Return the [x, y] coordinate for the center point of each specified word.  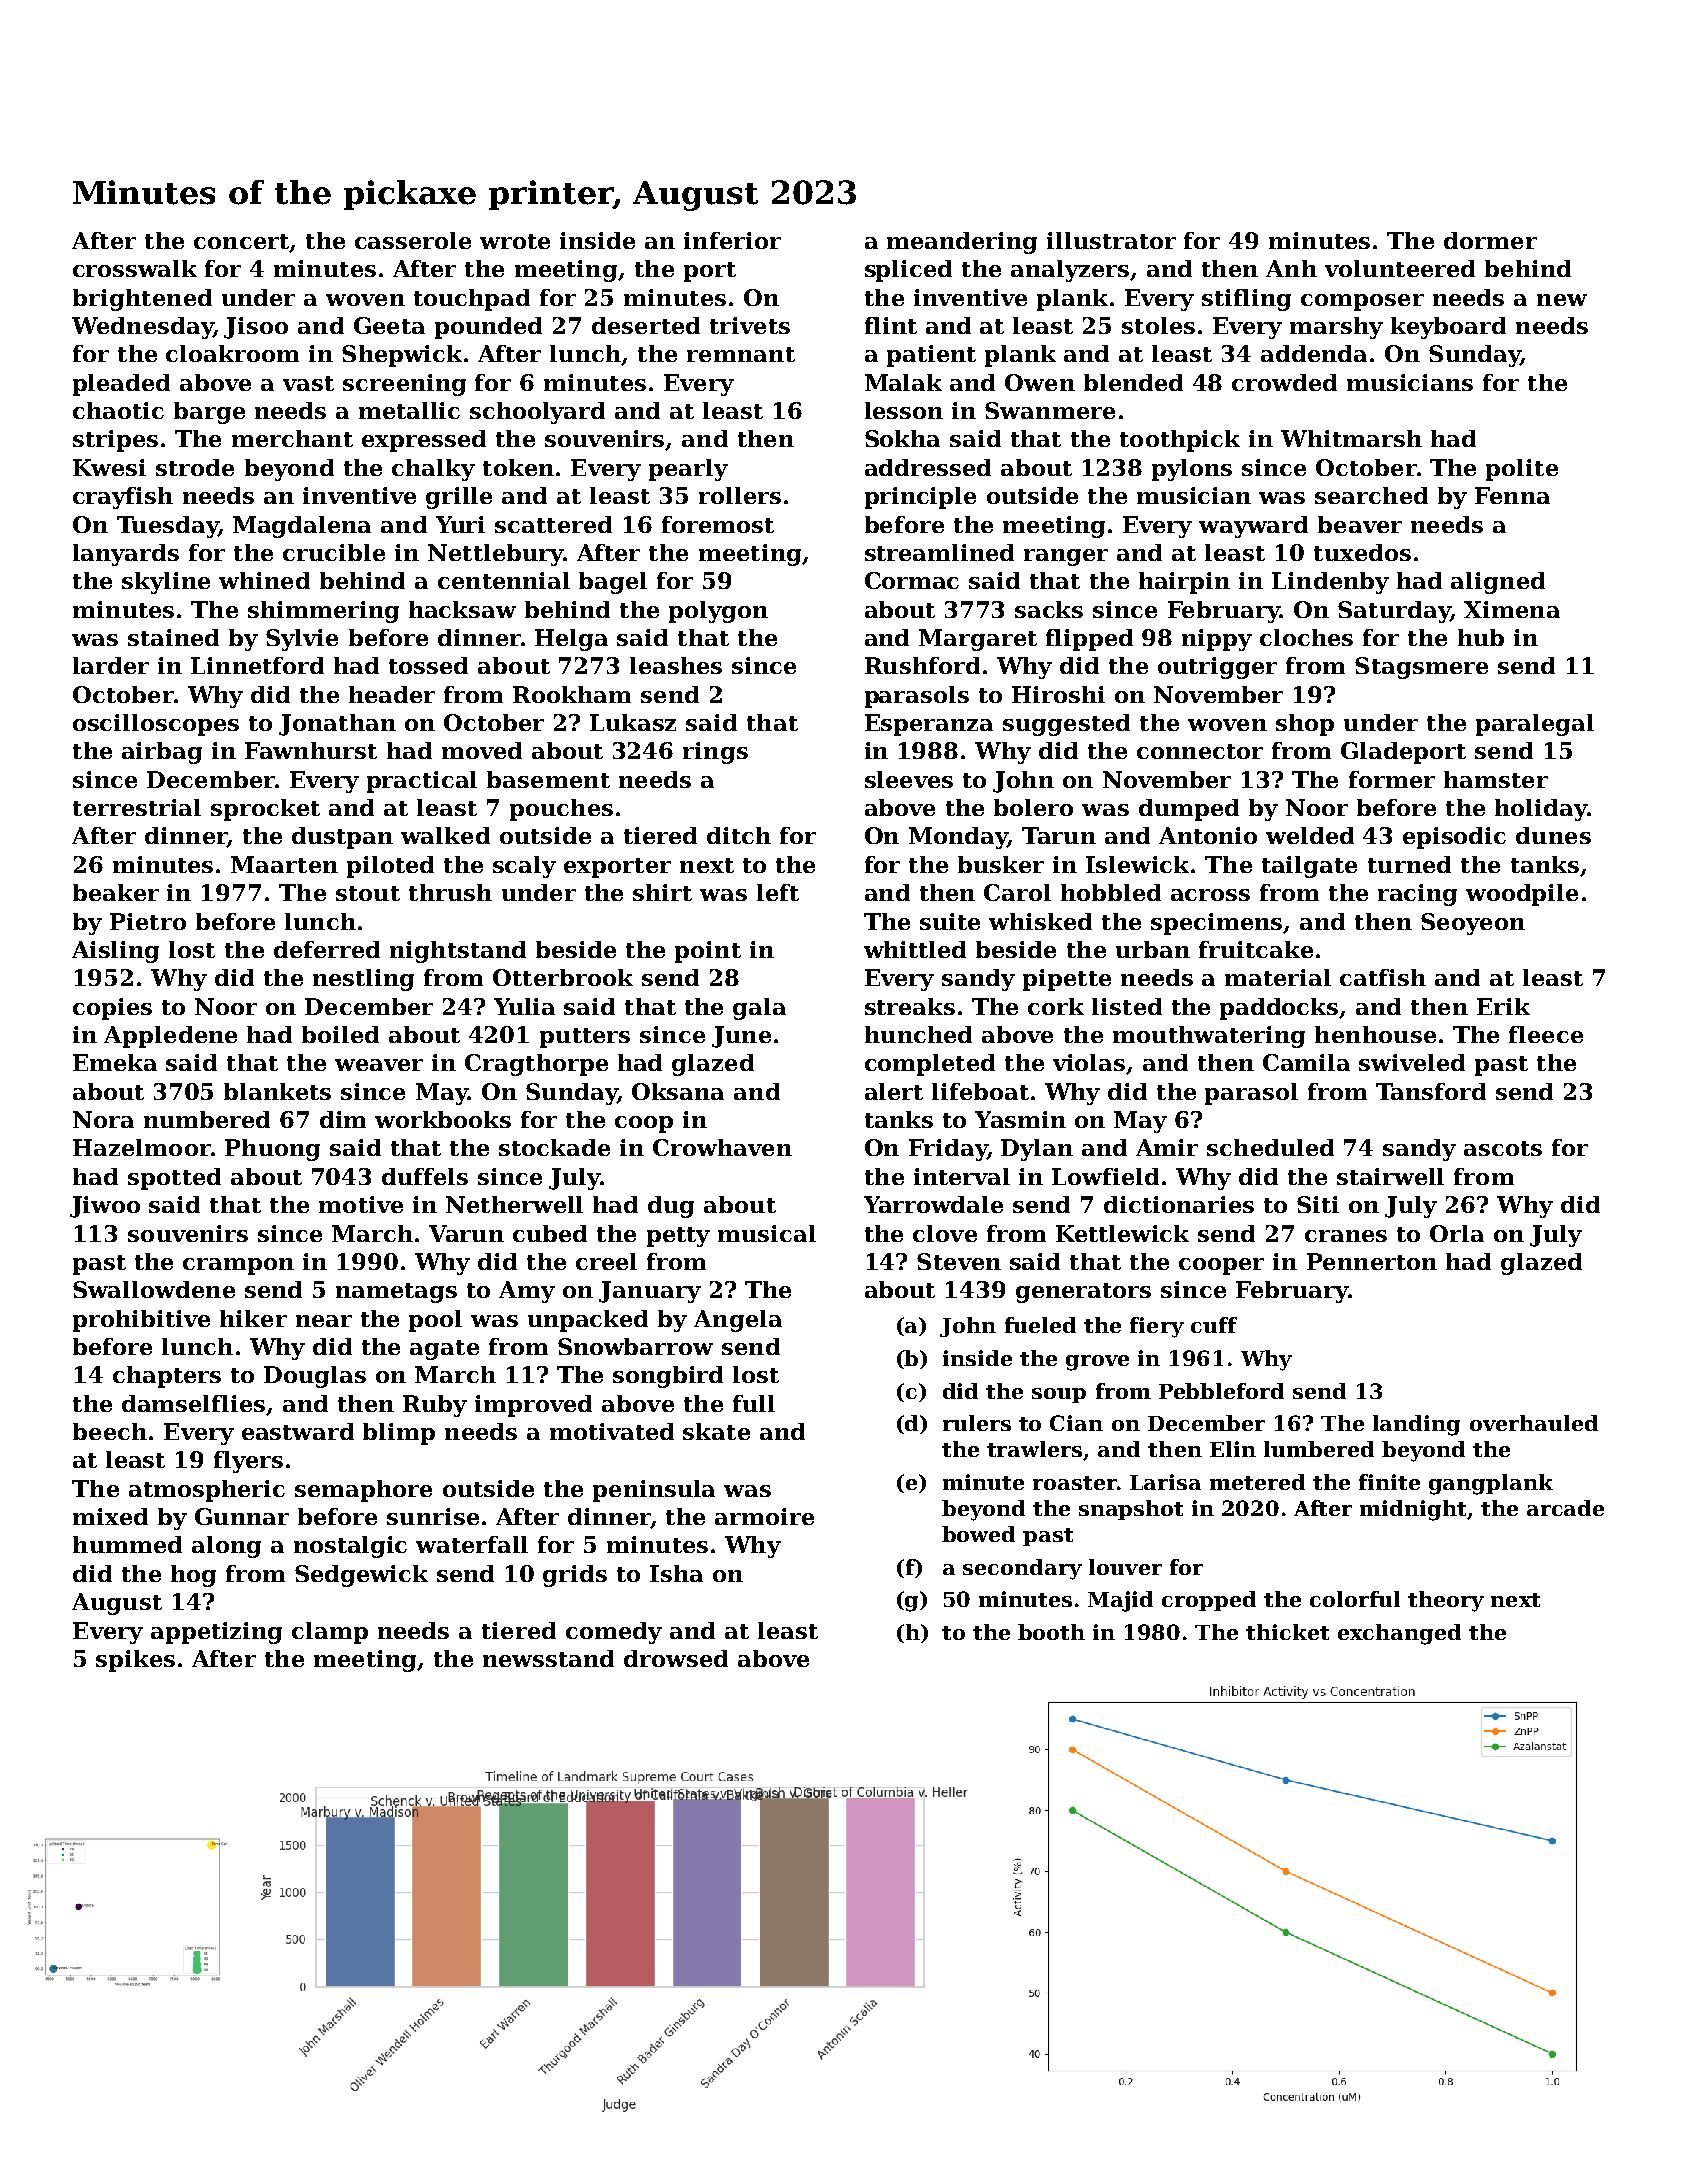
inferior [732, 240]
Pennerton [1372, 1261]
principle [920, 498]
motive [361, 1204]
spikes [135, 1661]
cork [1056, 1006]
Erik [1503, 1006]
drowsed [676, 1658]
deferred [327, 949]
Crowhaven [722, 1147]
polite [1522, 470]
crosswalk [135, 268]
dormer [1490, 240]
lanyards [126, 555]
